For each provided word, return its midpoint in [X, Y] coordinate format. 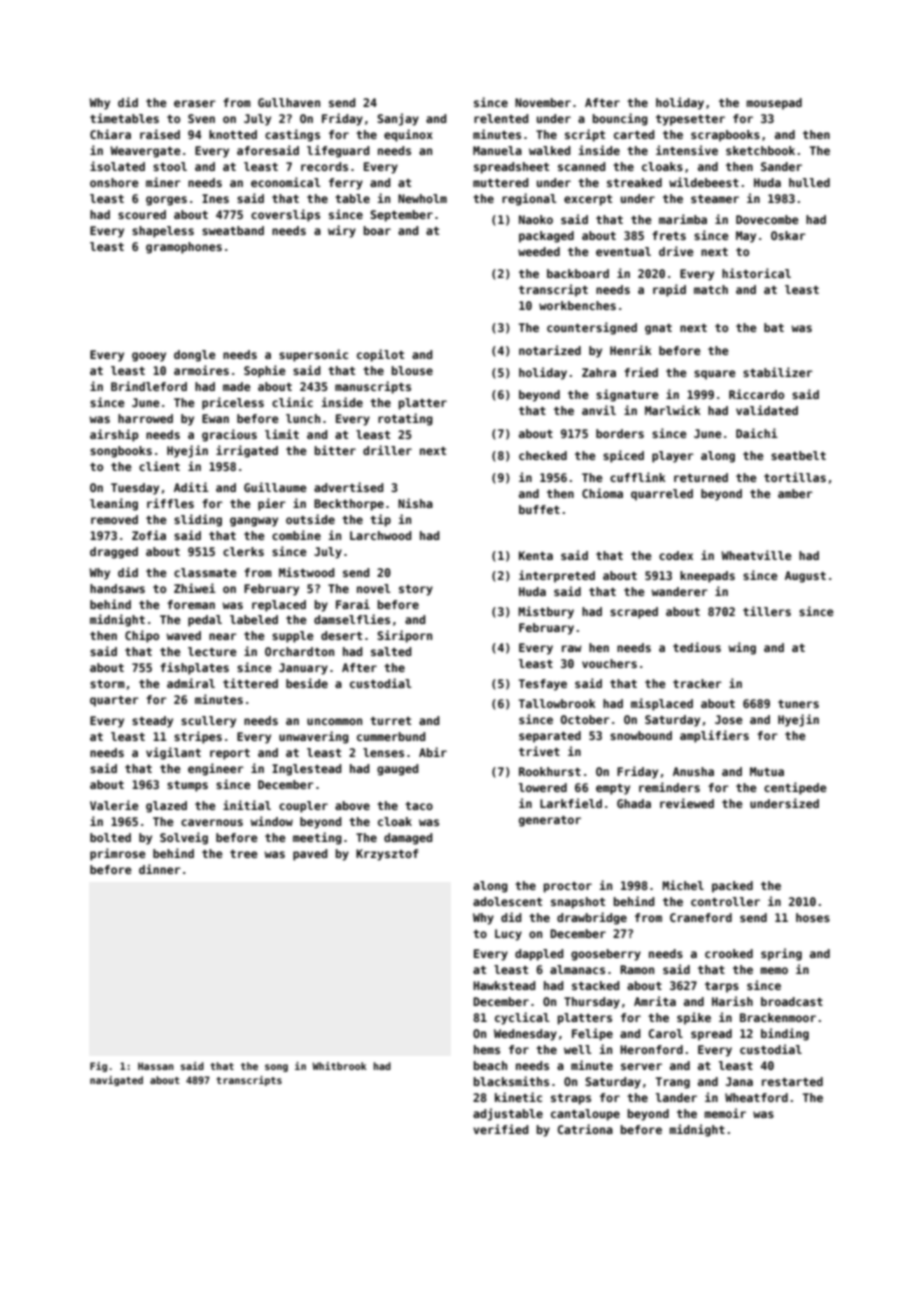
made [237, 386]
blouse [412, 370]
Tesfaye [543, 685]
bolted [110, 837]
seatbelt [798, 455]
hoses [813, 917]
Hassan [156, 1066]
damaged [408, 839]
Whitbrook [339, 1066]
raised [160, 134]
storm [107, 684]
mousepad [774, 104]
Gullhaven [289, 102]
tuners [798, 704]
